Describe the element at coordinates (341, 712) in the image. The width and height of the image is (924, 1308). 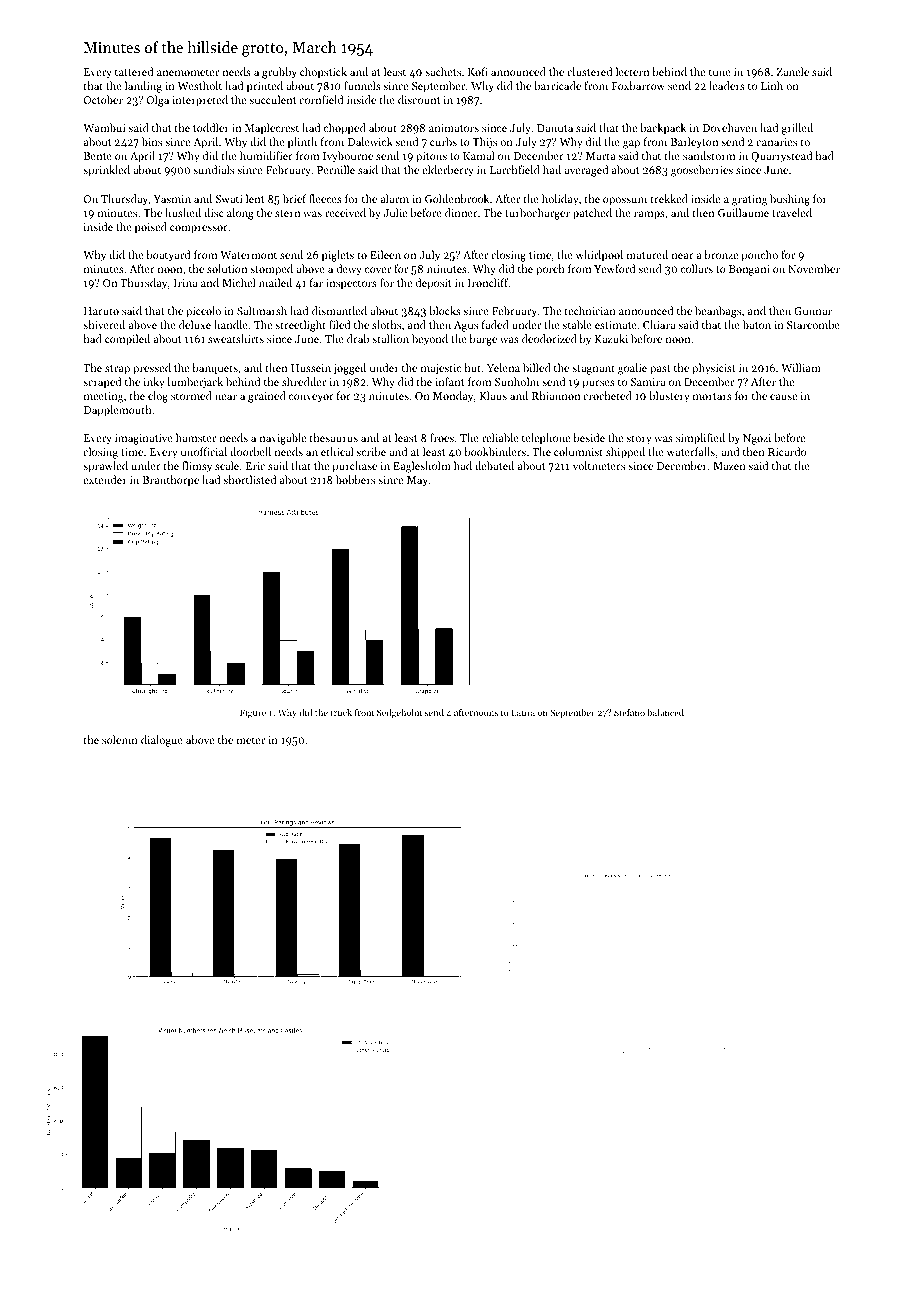
I see `truck` at that location.
